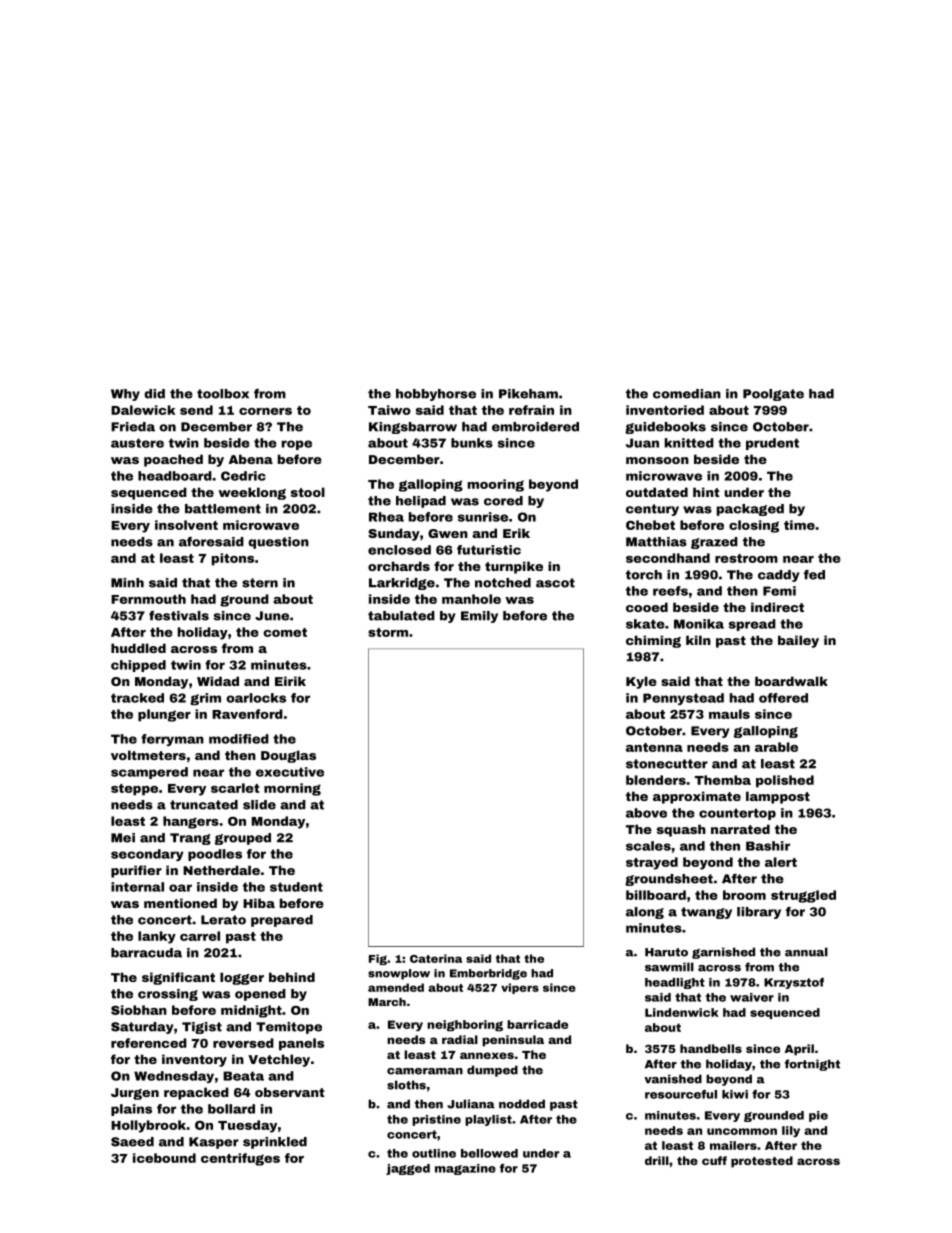  What do you see at coordinates (687, 394) in the image?
I see `comedian` at bounding box center [687, 394].
